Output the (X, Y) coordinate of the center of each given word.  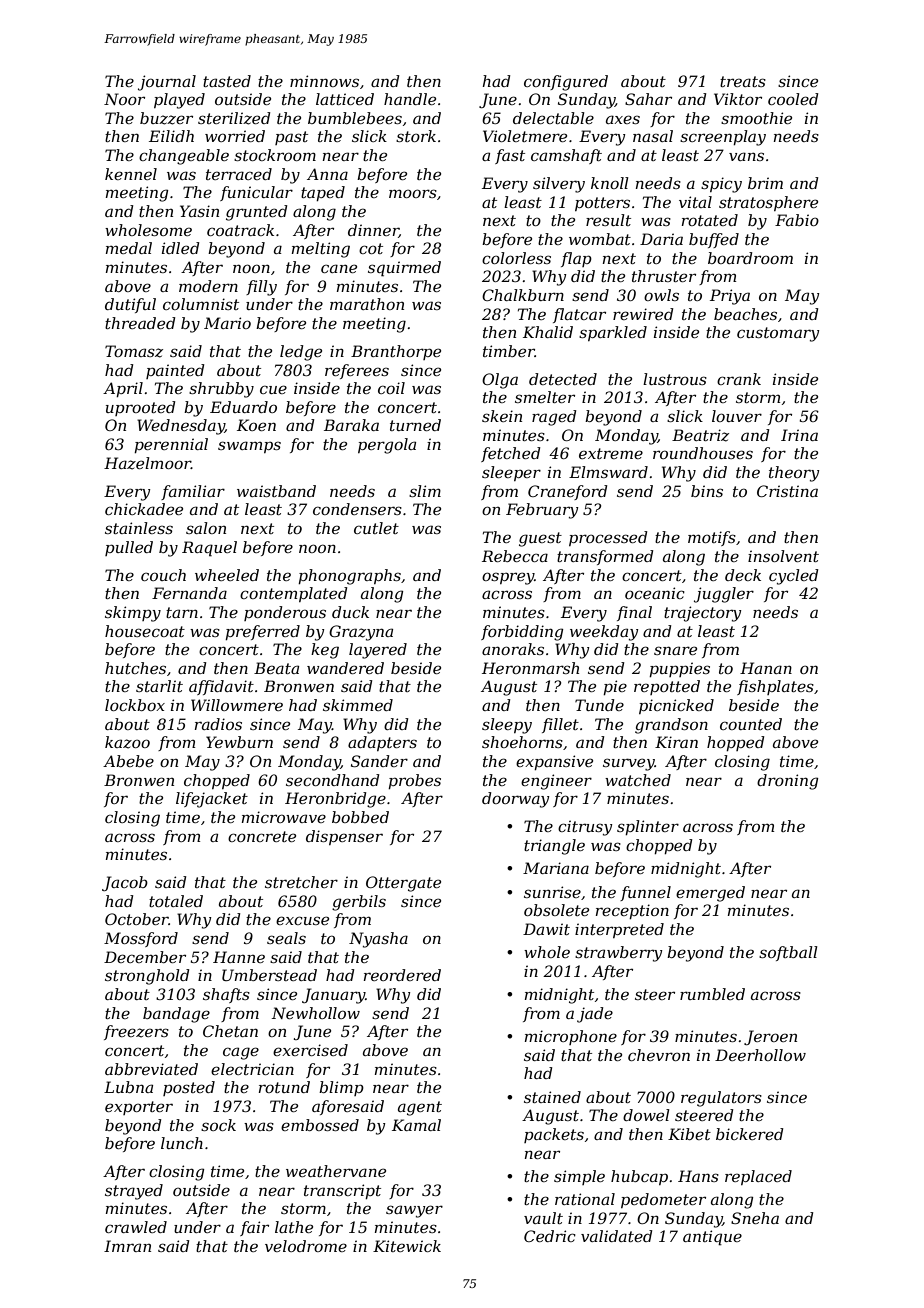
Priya (730, 297)
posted (189, 1088)
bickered (750, 1134)
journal (167, 83)
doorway (516, 800)
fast (510, 156)
